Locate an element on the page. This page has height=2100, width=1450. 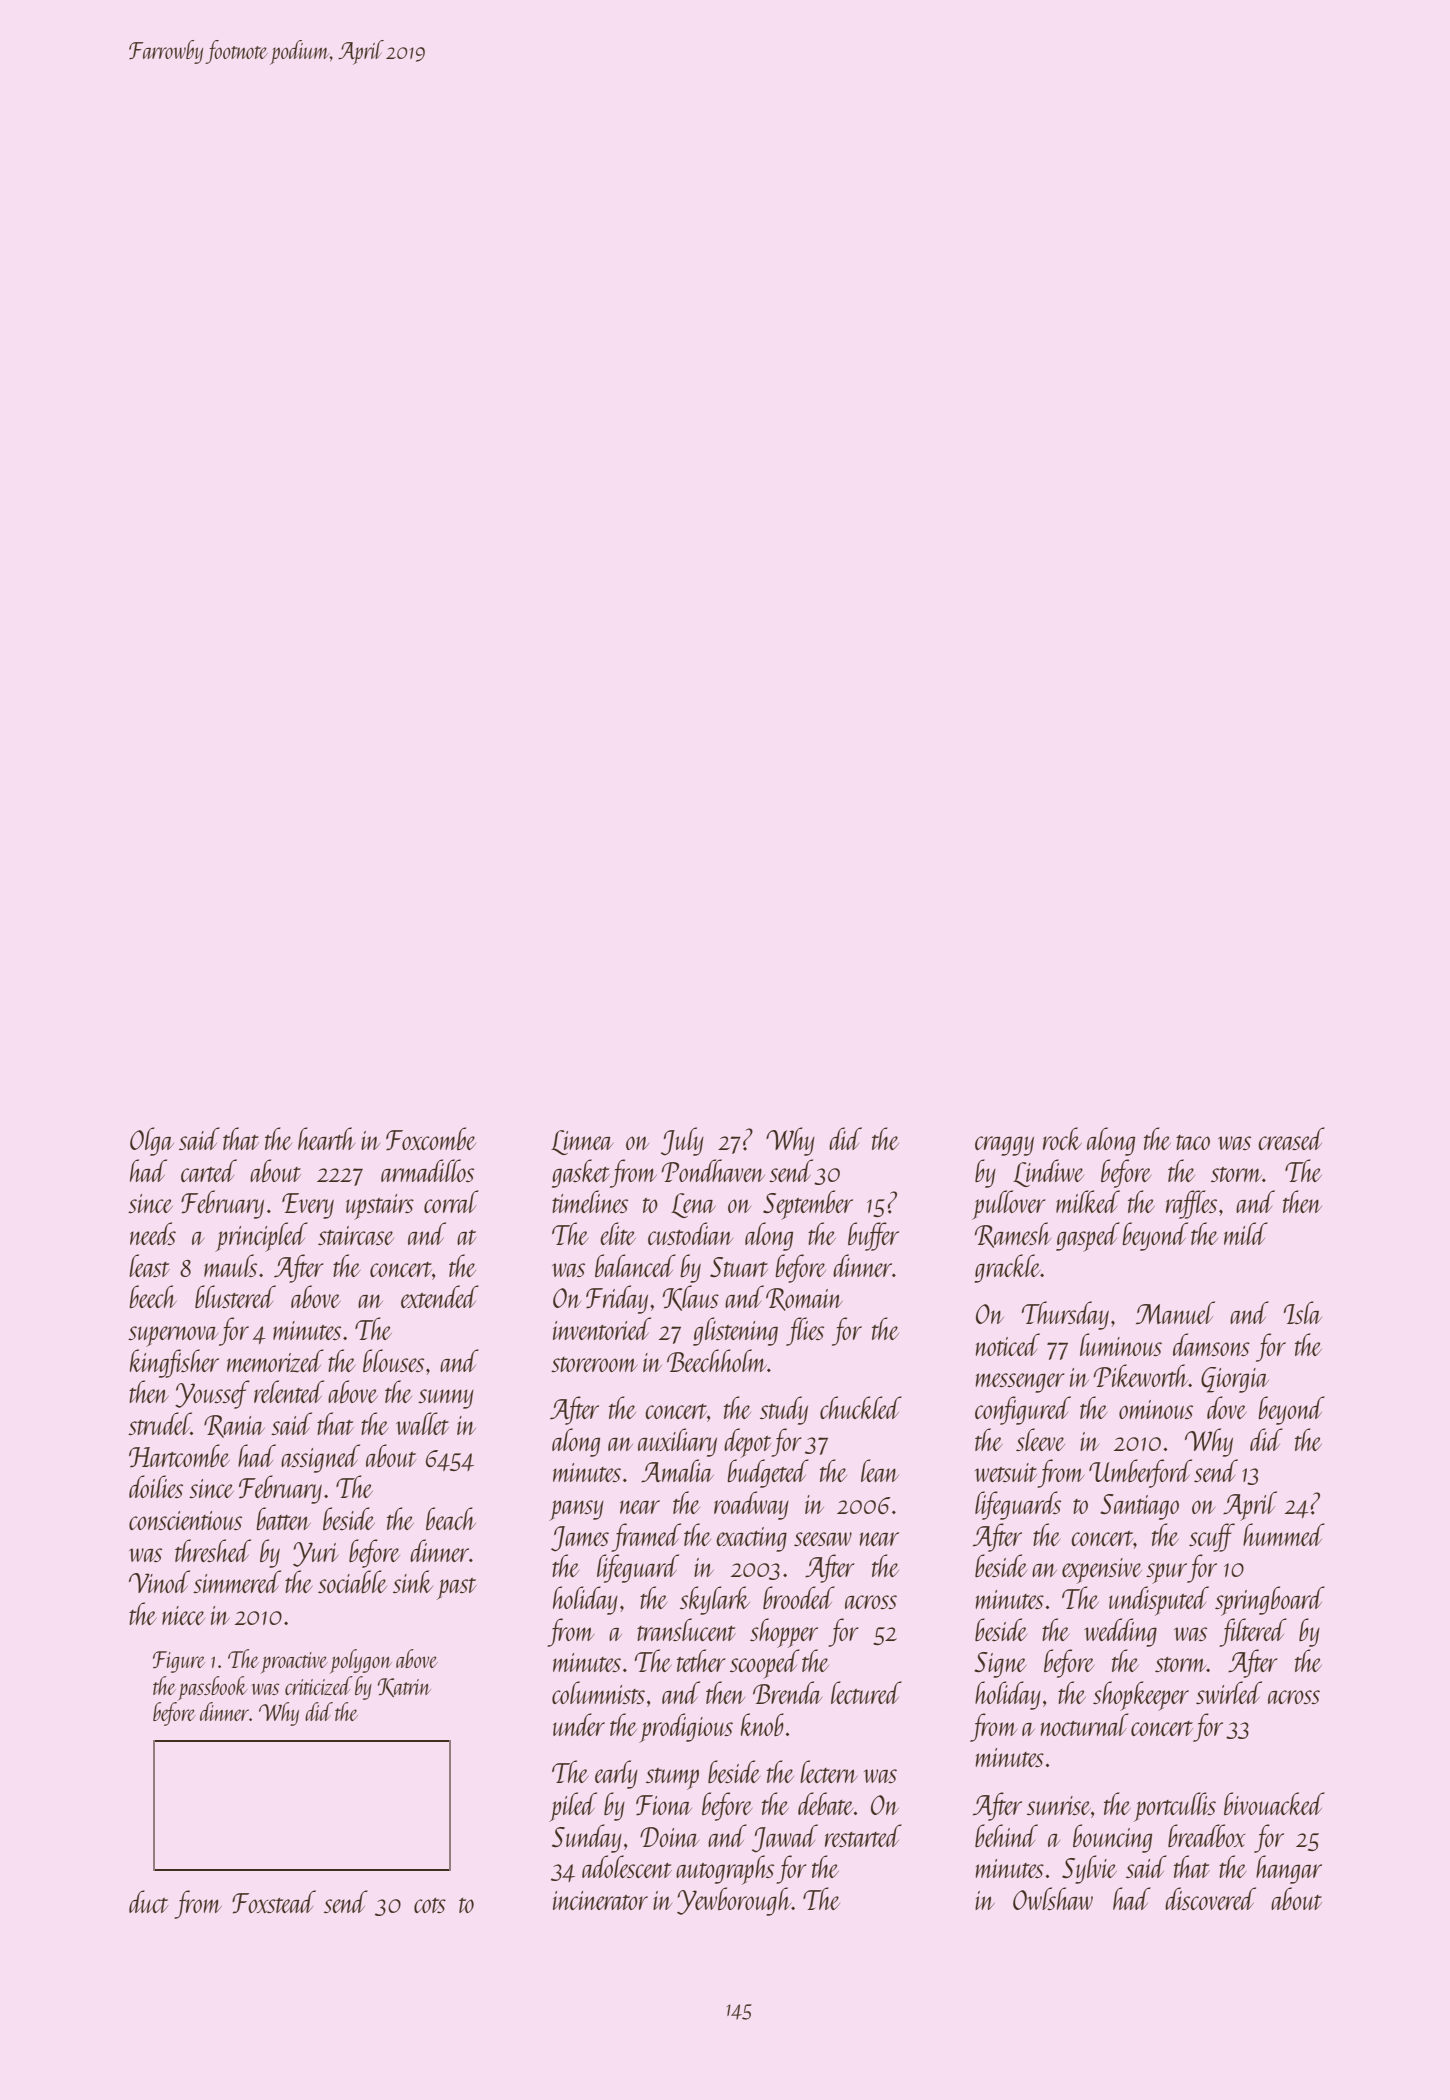
supernova is located at coordinates (173, 1336).
